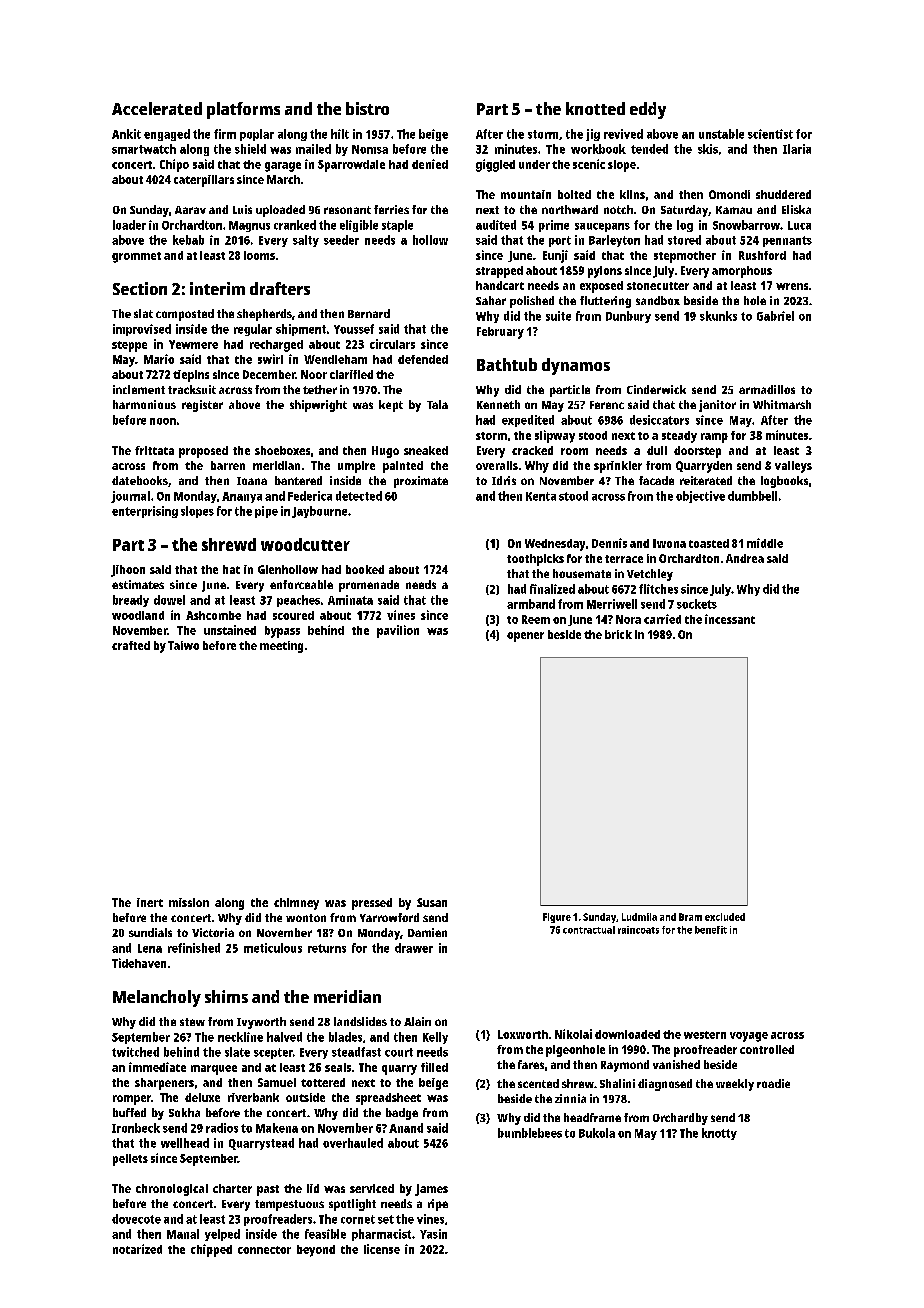 Image resolution: width=924 pixels, height=1308 pixels. Describe the element at coordinates (172, 1190) in the document. I see `chronological` at that location.
